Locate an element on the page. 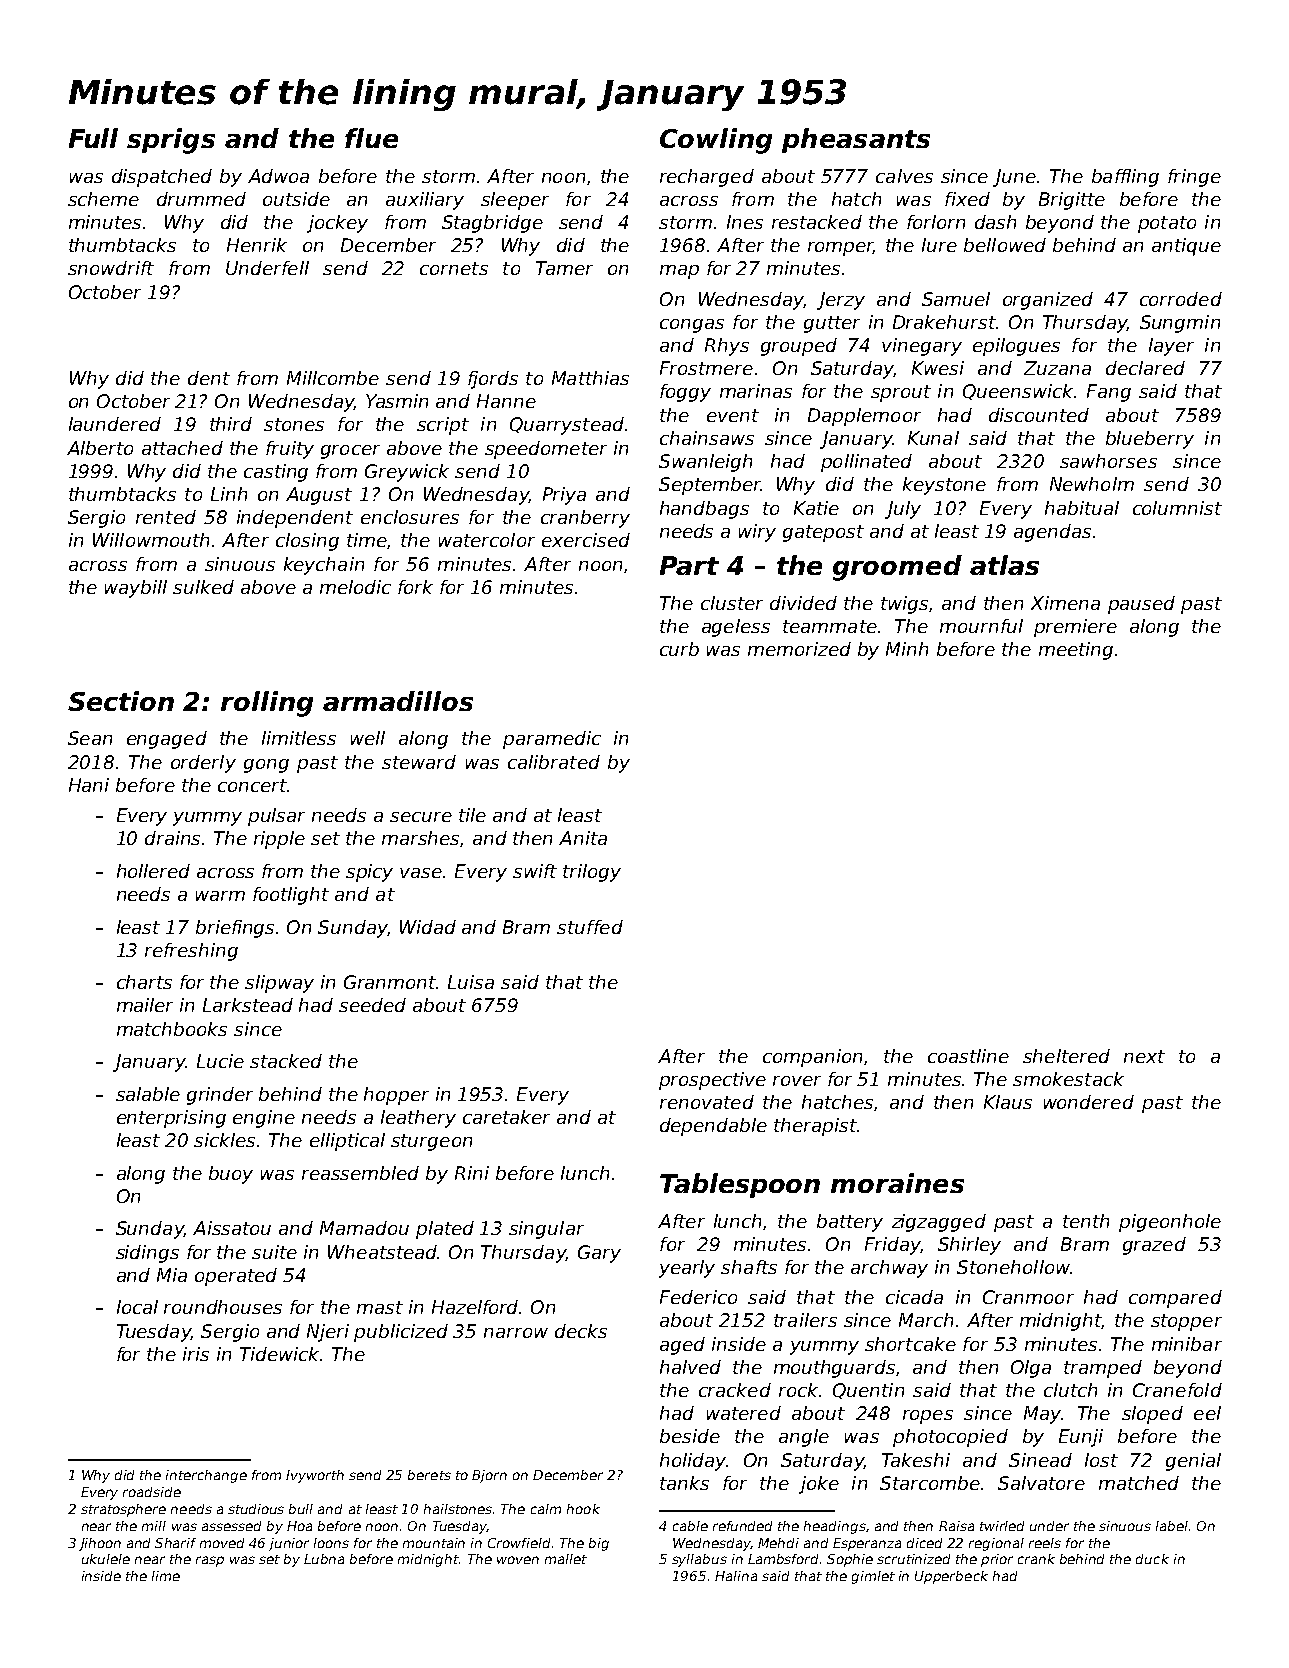 This document has height=1668, width=1289. companion is located at coordinates (812, 1058).
